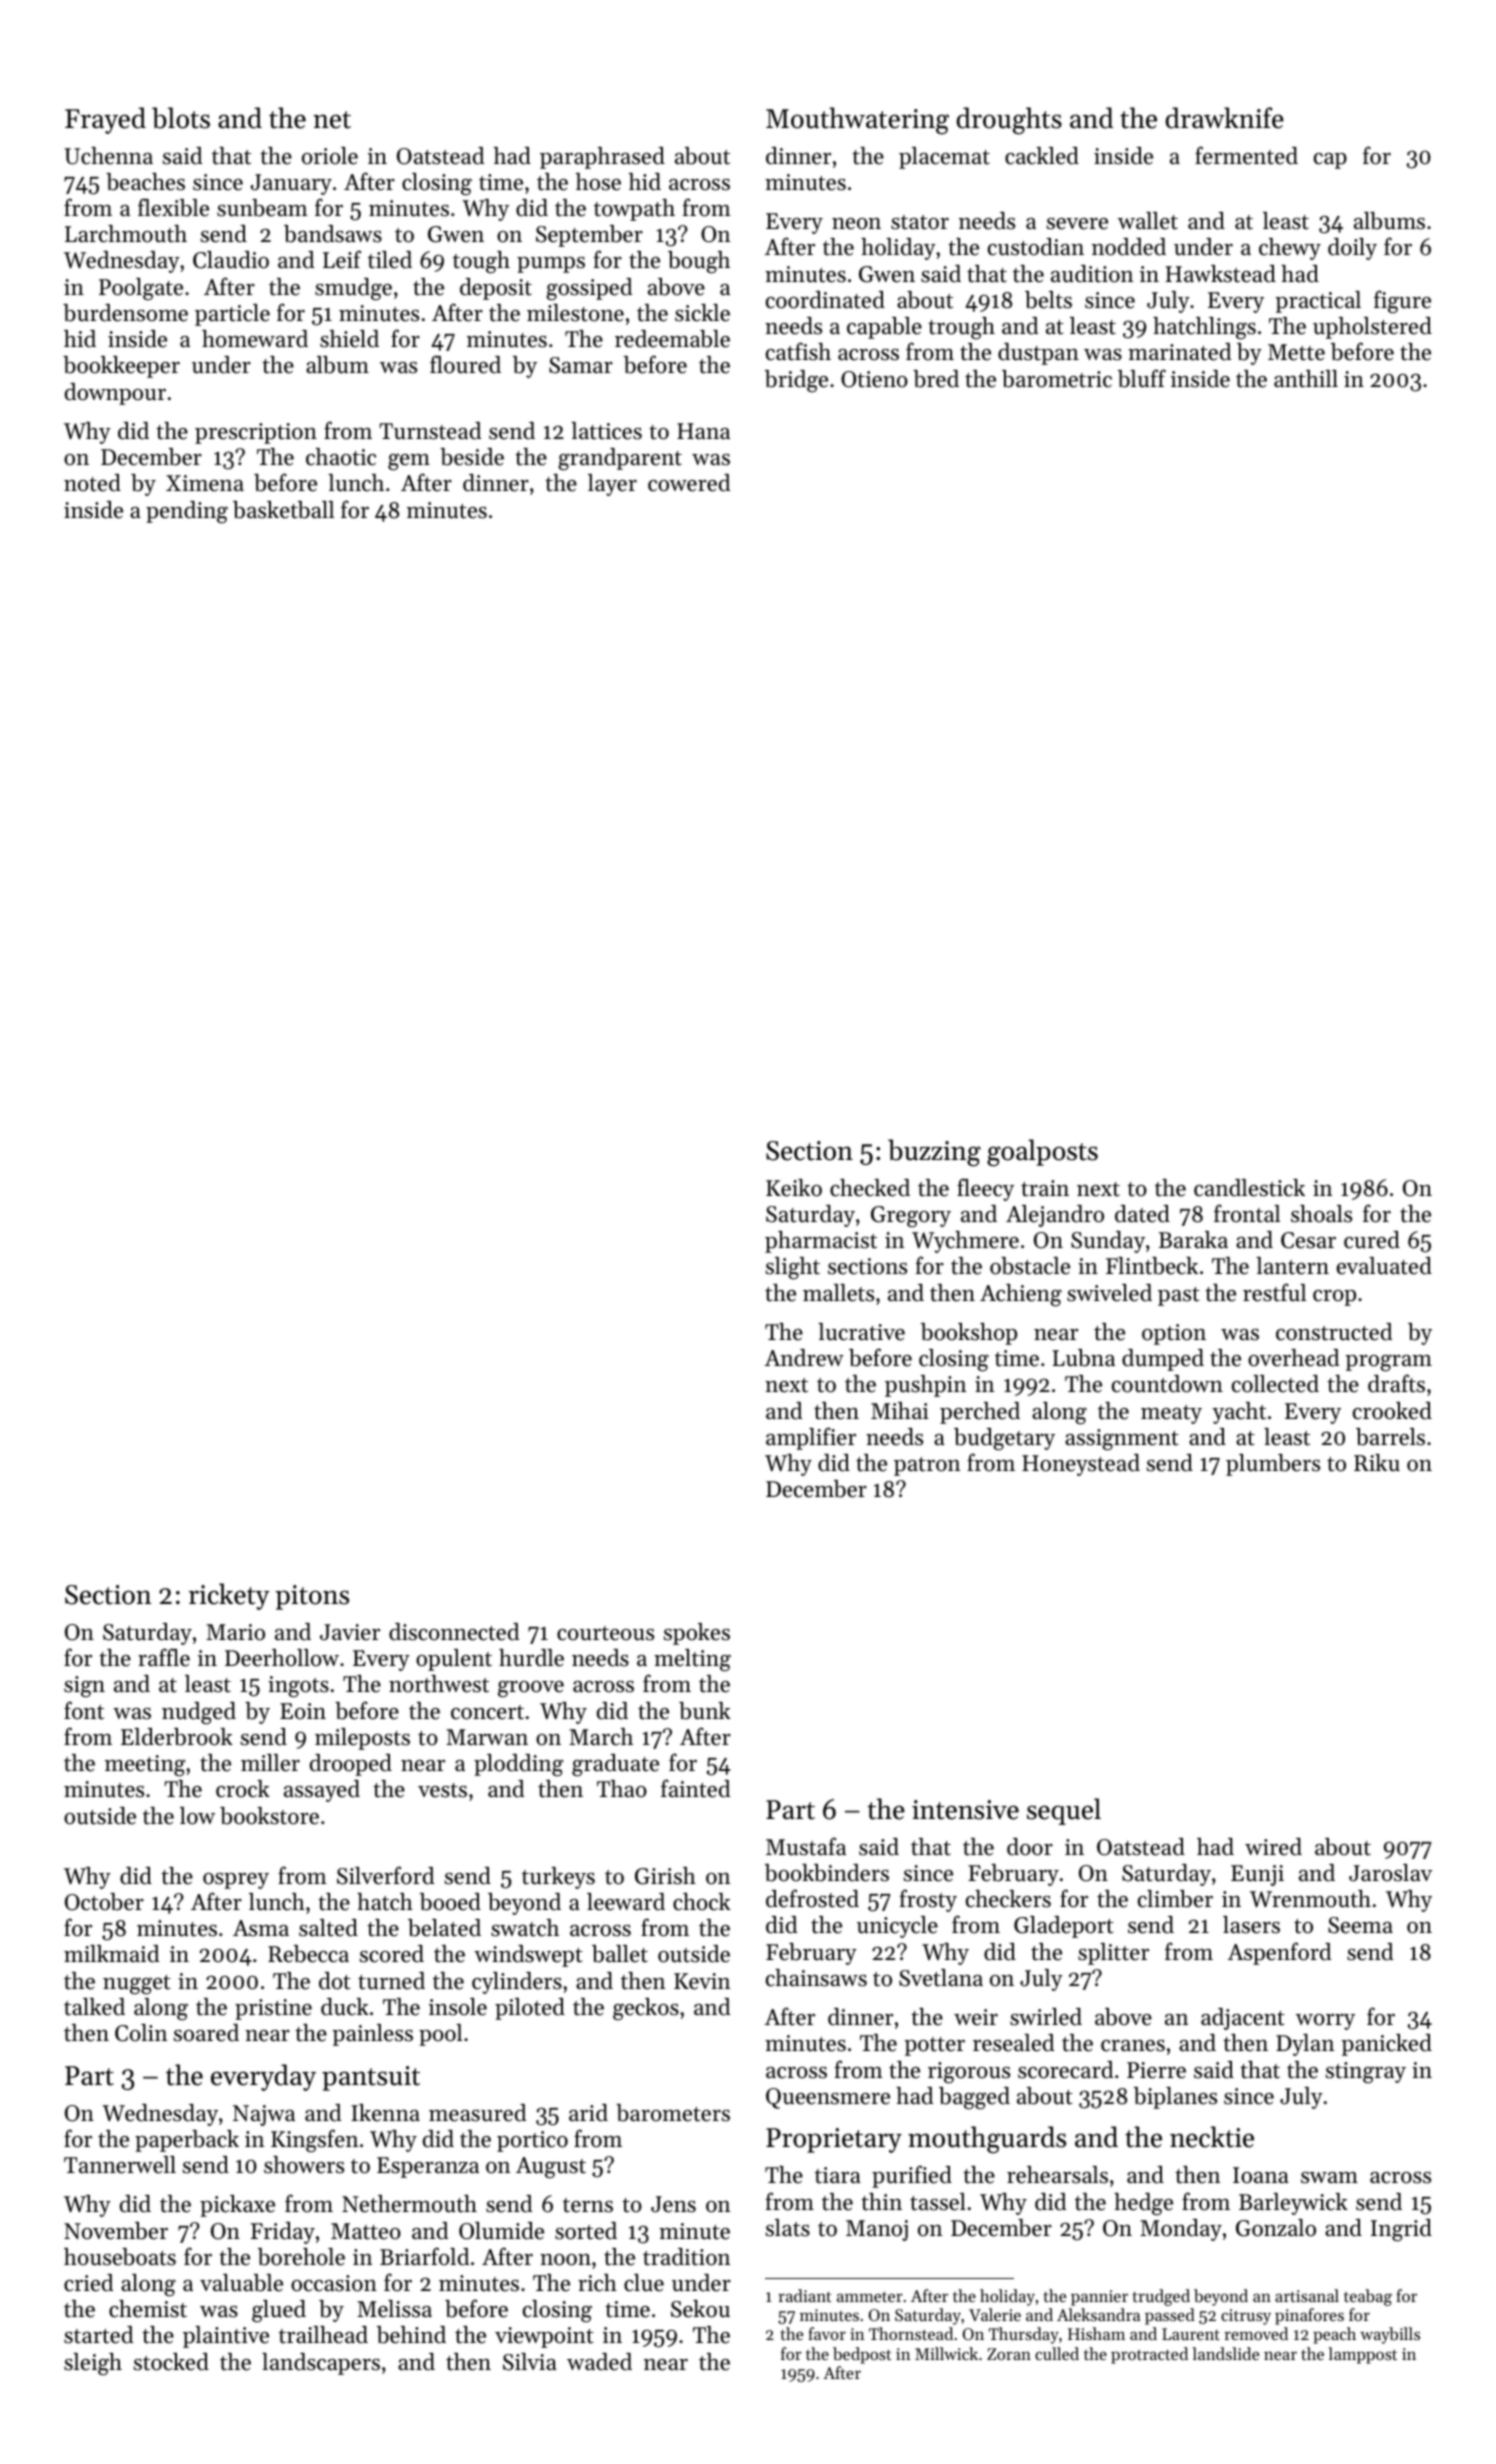 Image resolution: width=1496 pixels, height=2464 pixels. I want to click on bred, so click(936, 379).
